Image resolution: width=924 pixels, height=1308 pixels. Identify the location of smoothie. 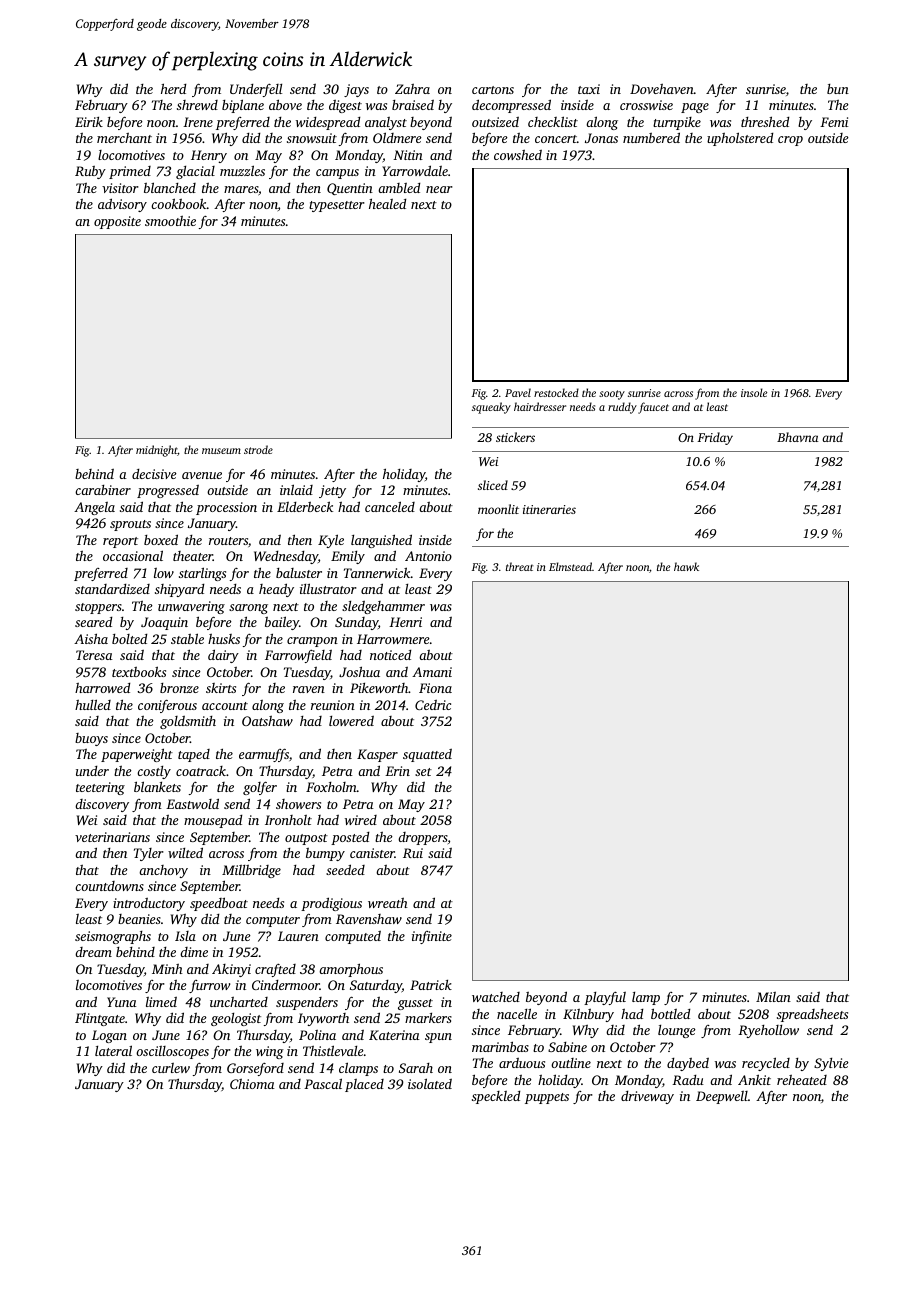
(170, 220).
